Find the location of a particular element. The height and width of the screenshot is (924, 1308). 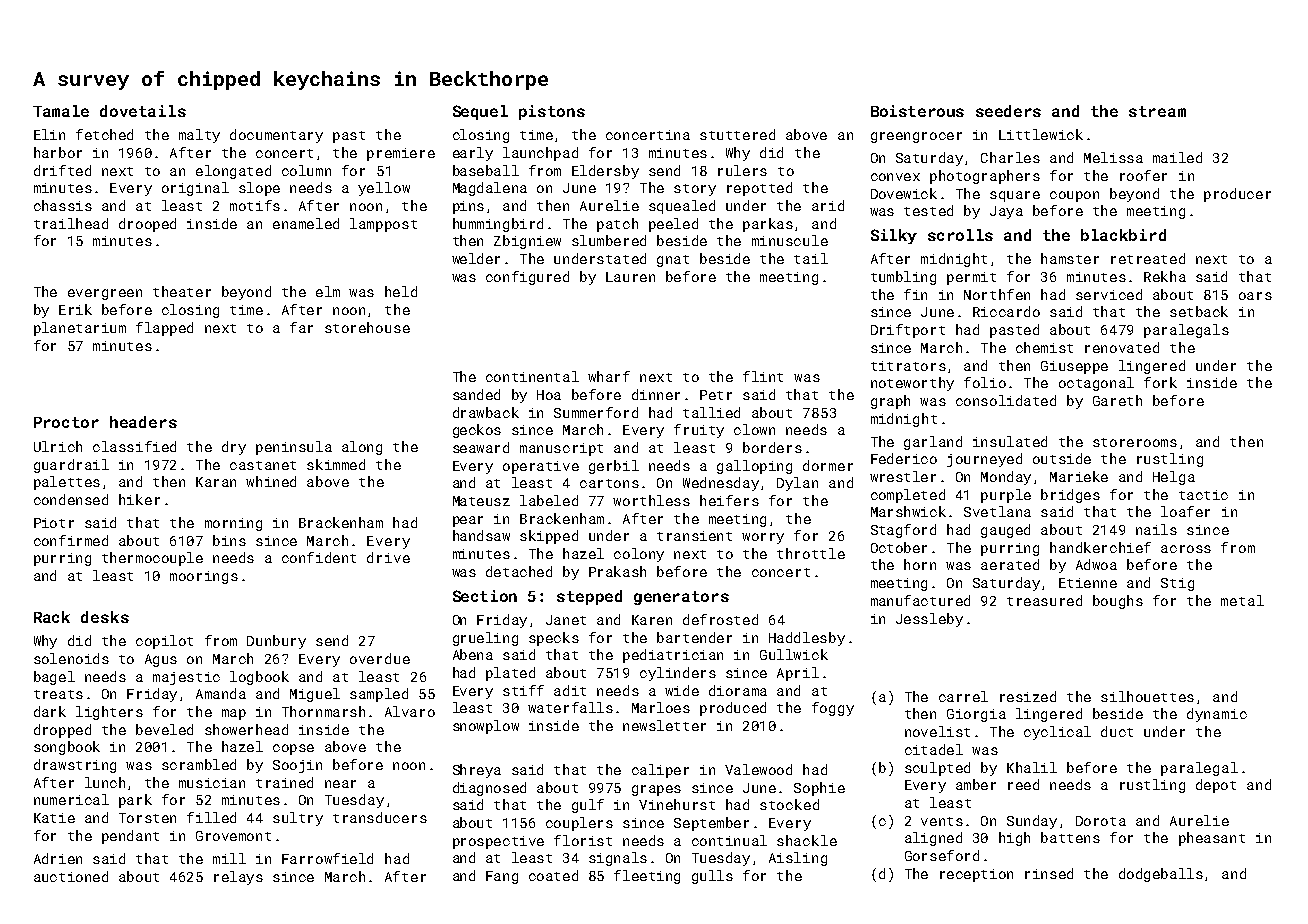

pistons is located at coordinates (552, 112).
